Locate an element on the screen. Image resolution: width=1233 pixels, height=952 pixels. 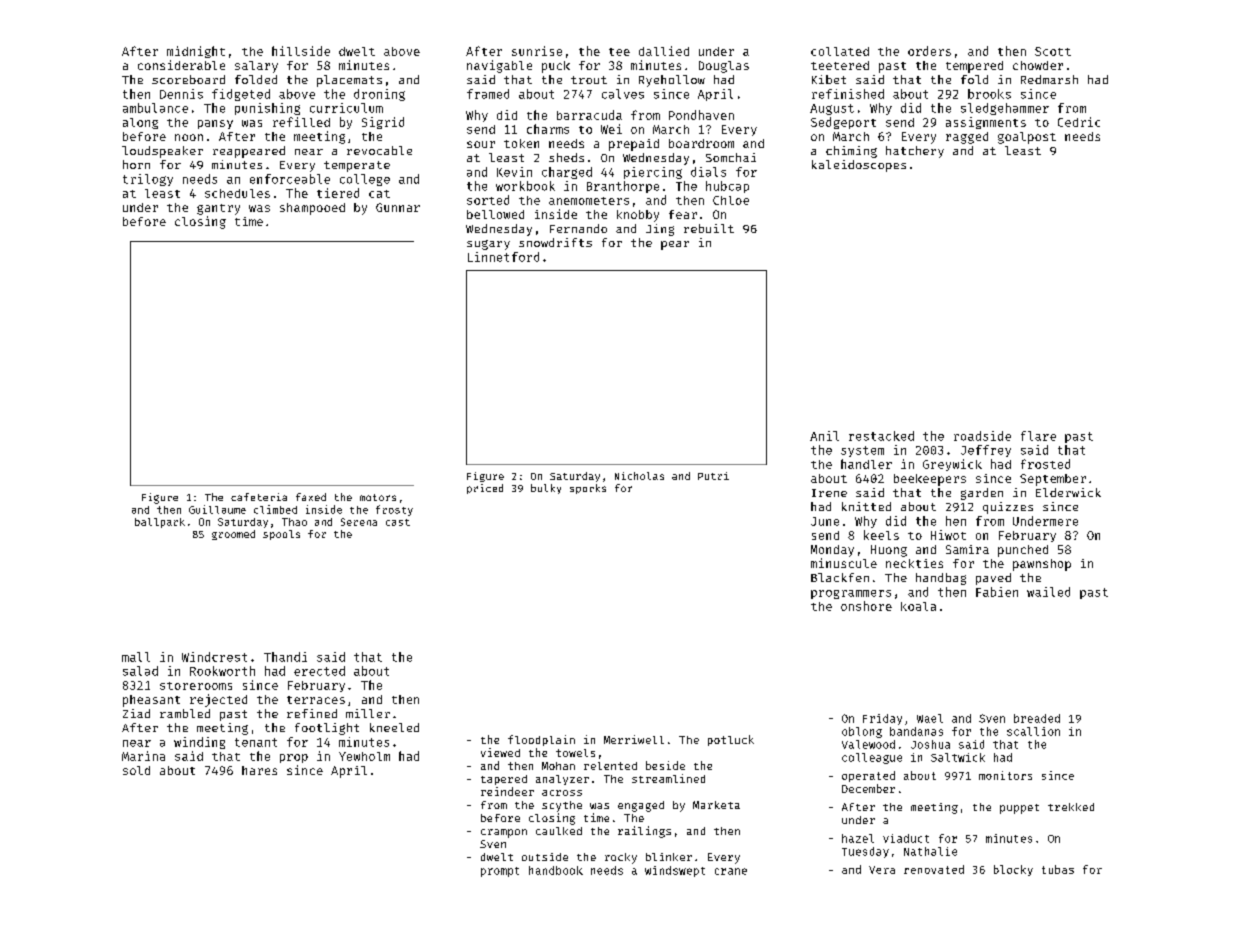
flare is located at coordinates (1038, 436).
